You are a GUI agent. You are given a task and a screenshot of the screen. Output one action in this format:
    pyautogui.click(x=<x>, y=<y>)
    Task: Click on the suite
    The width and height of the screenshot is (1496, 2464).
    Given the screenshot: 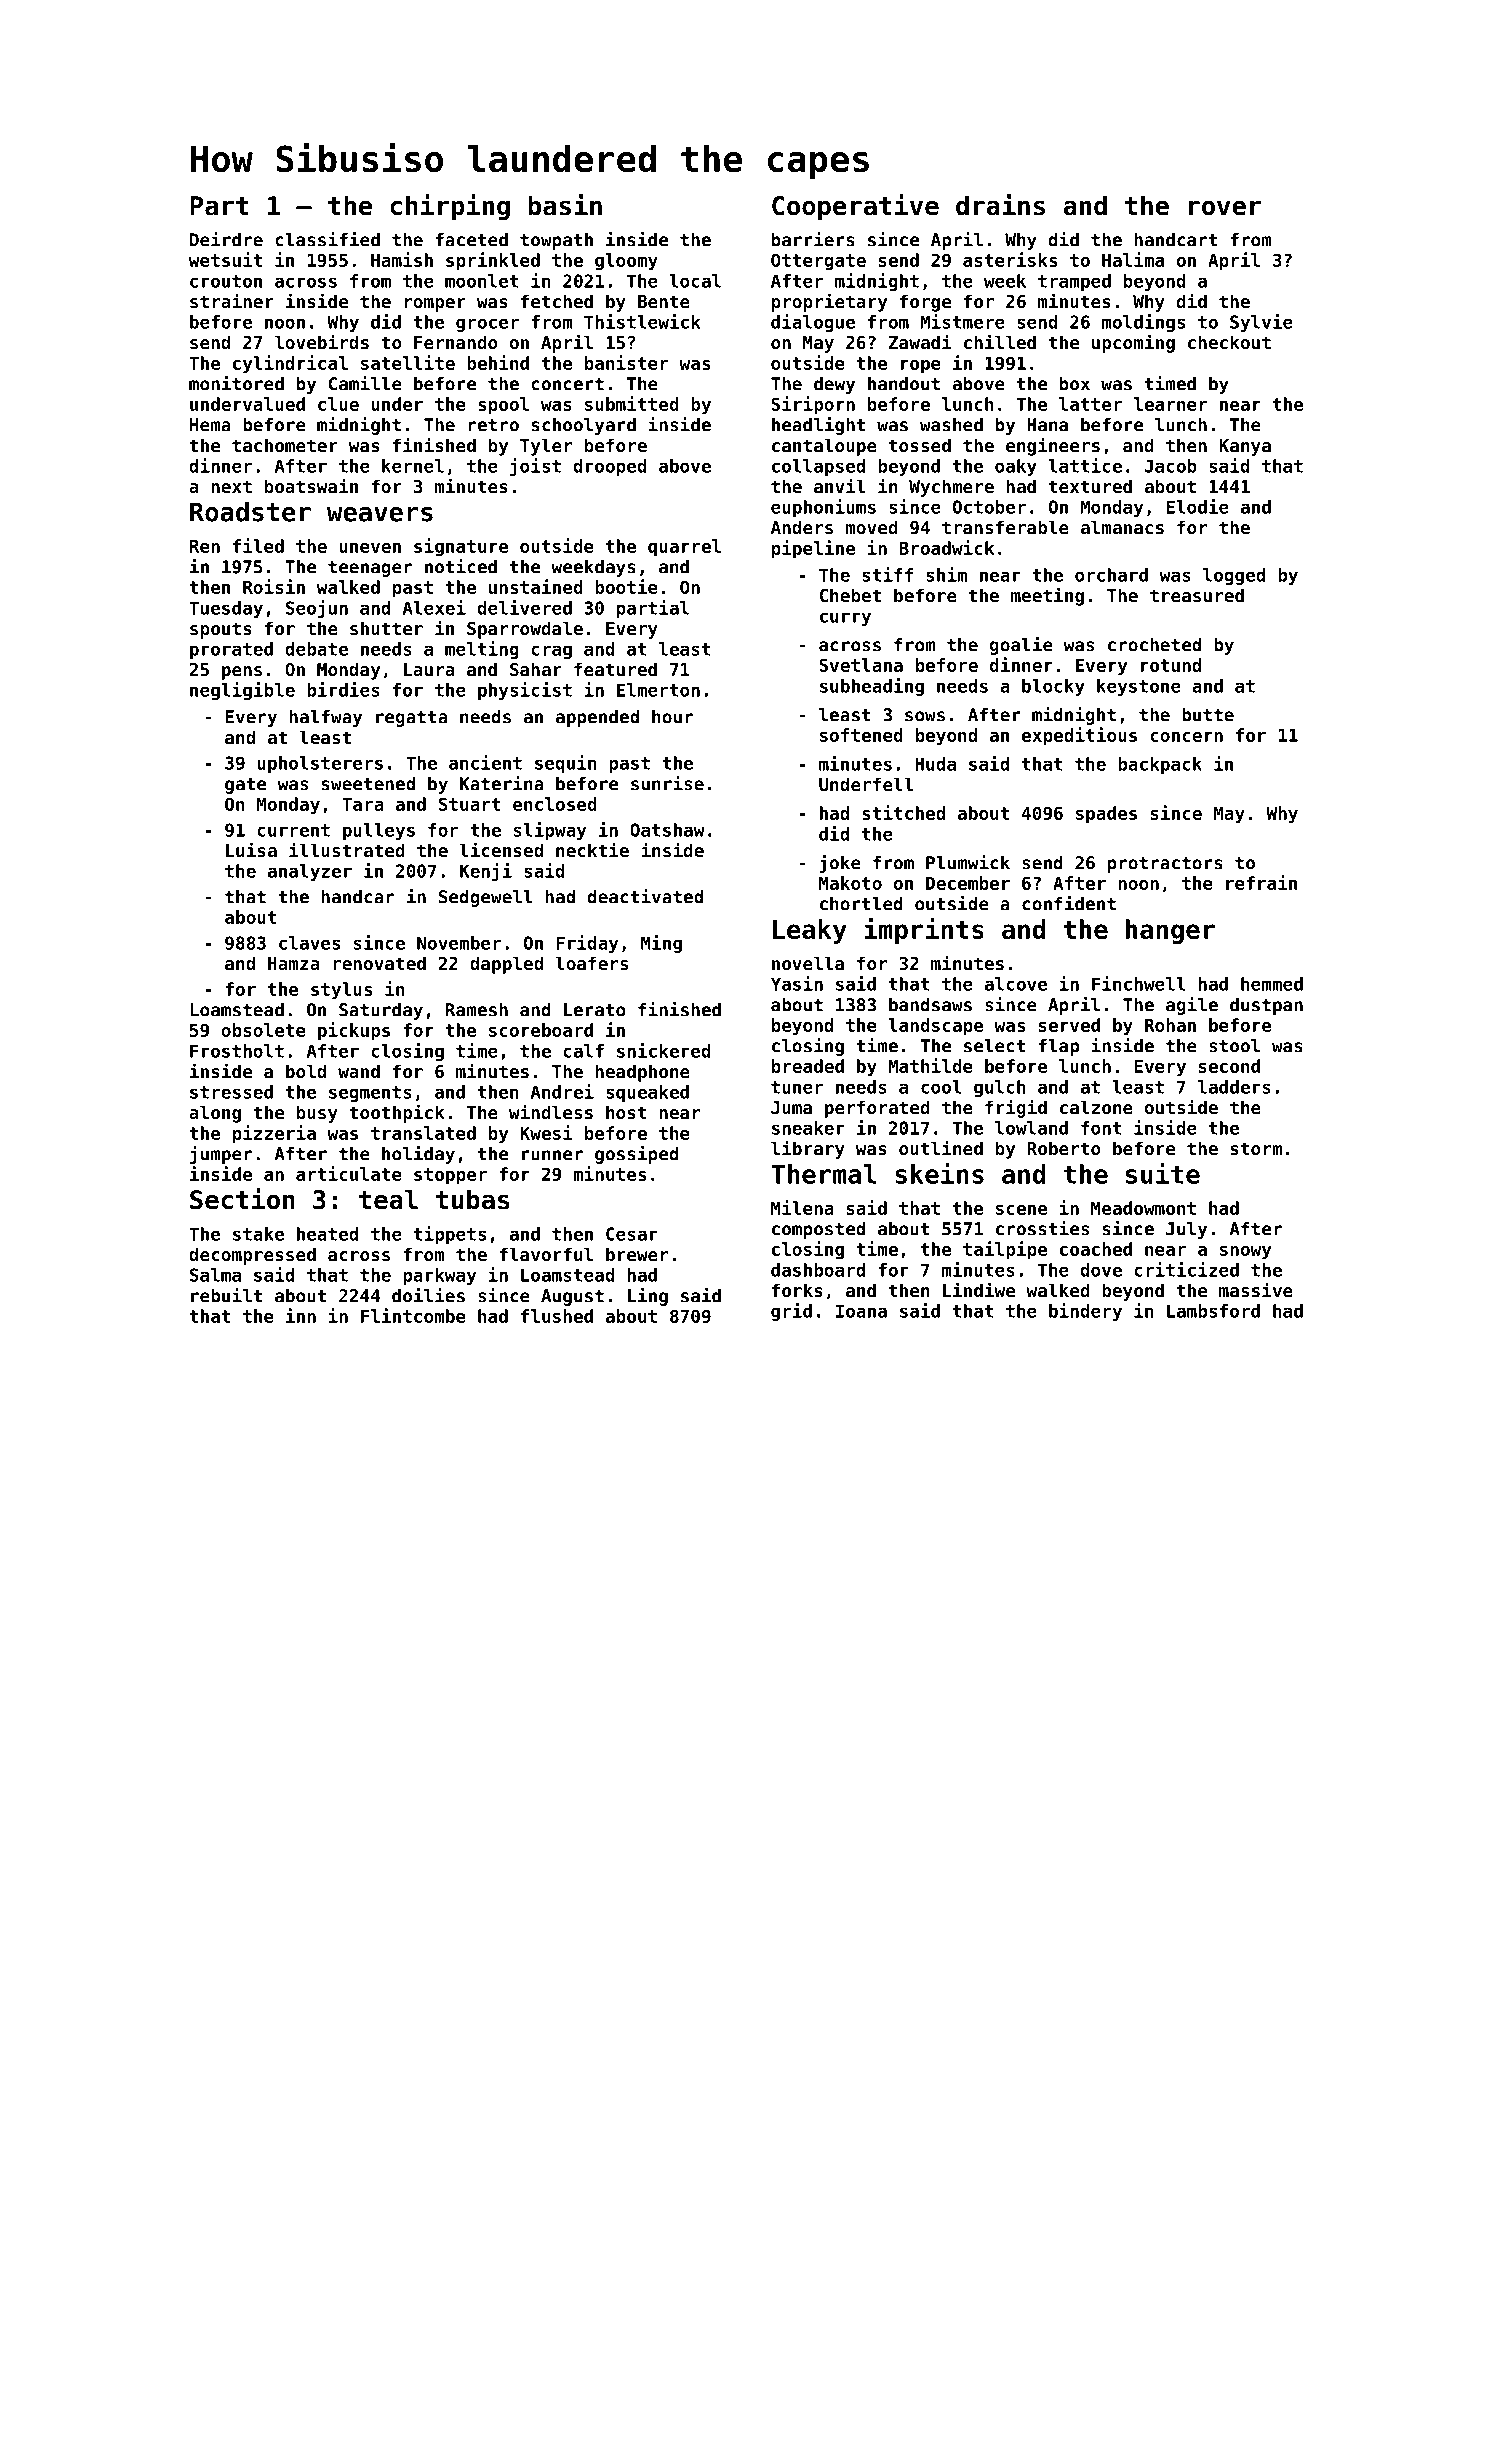 What is the action you would take?
    pyautogui.click(x=1163, y=1173)
